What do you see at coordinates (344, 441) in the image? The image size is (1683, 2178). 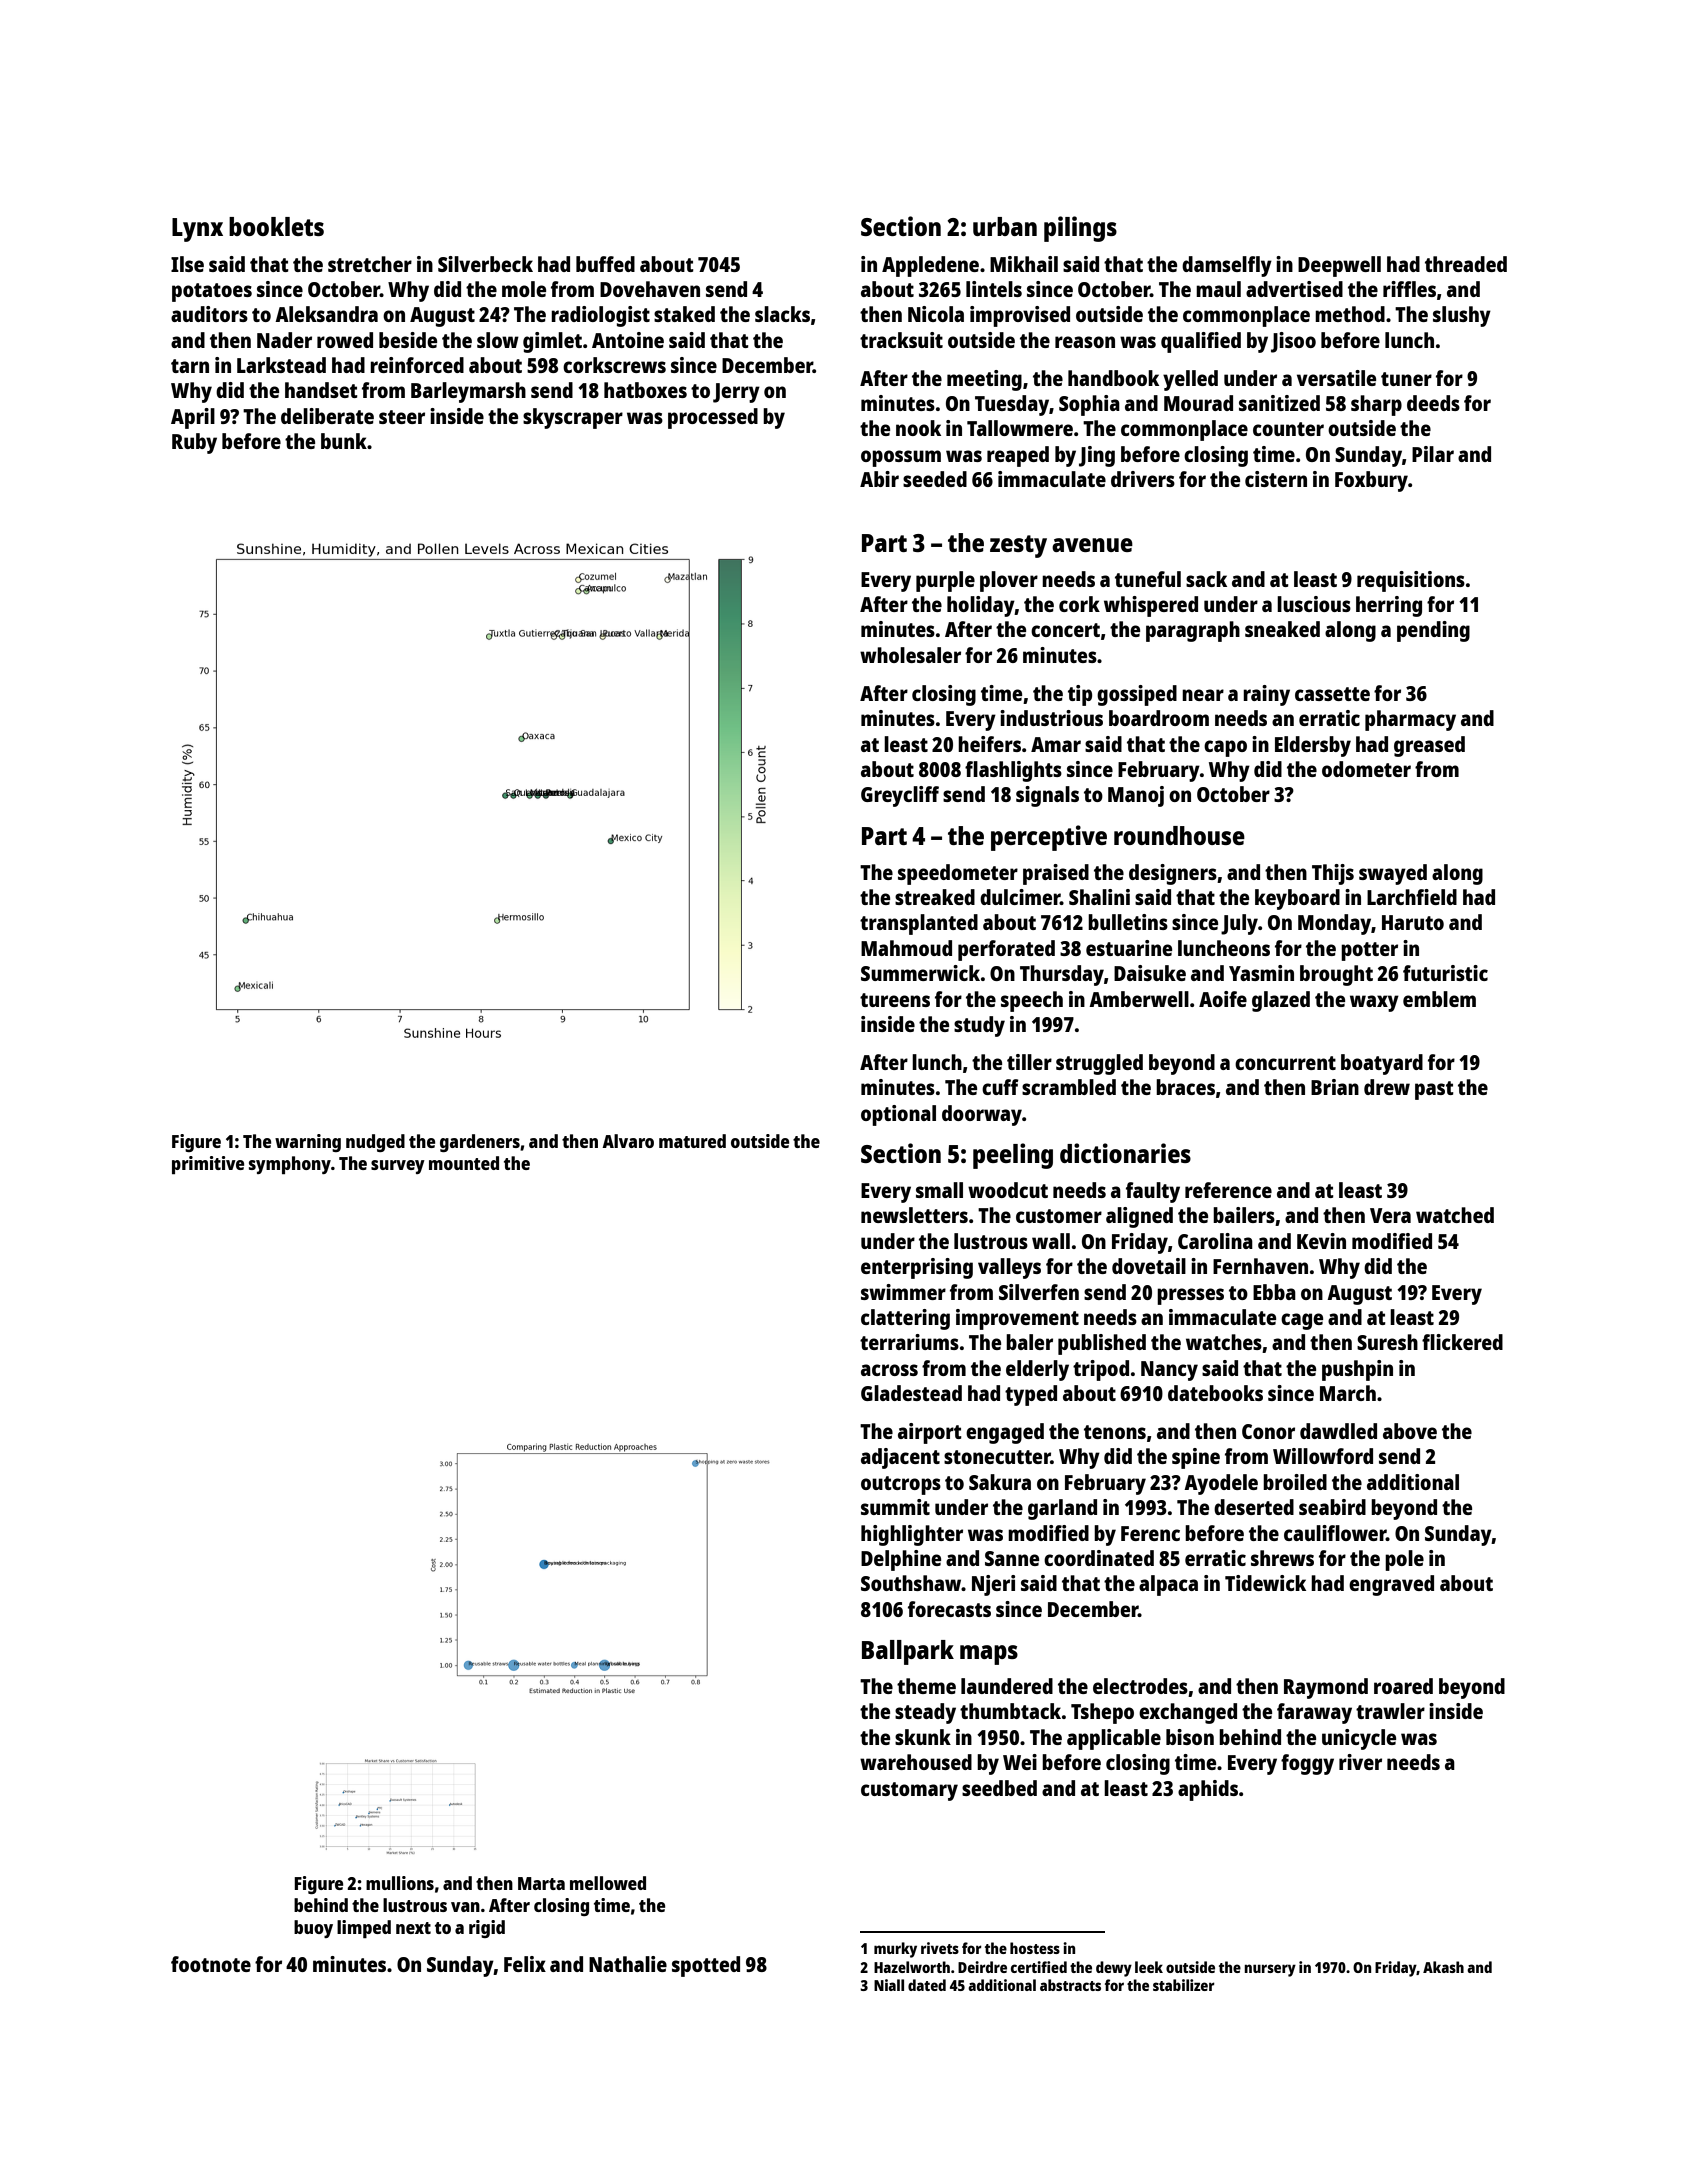 I see `bunk` at bounding box center [344, 441].
